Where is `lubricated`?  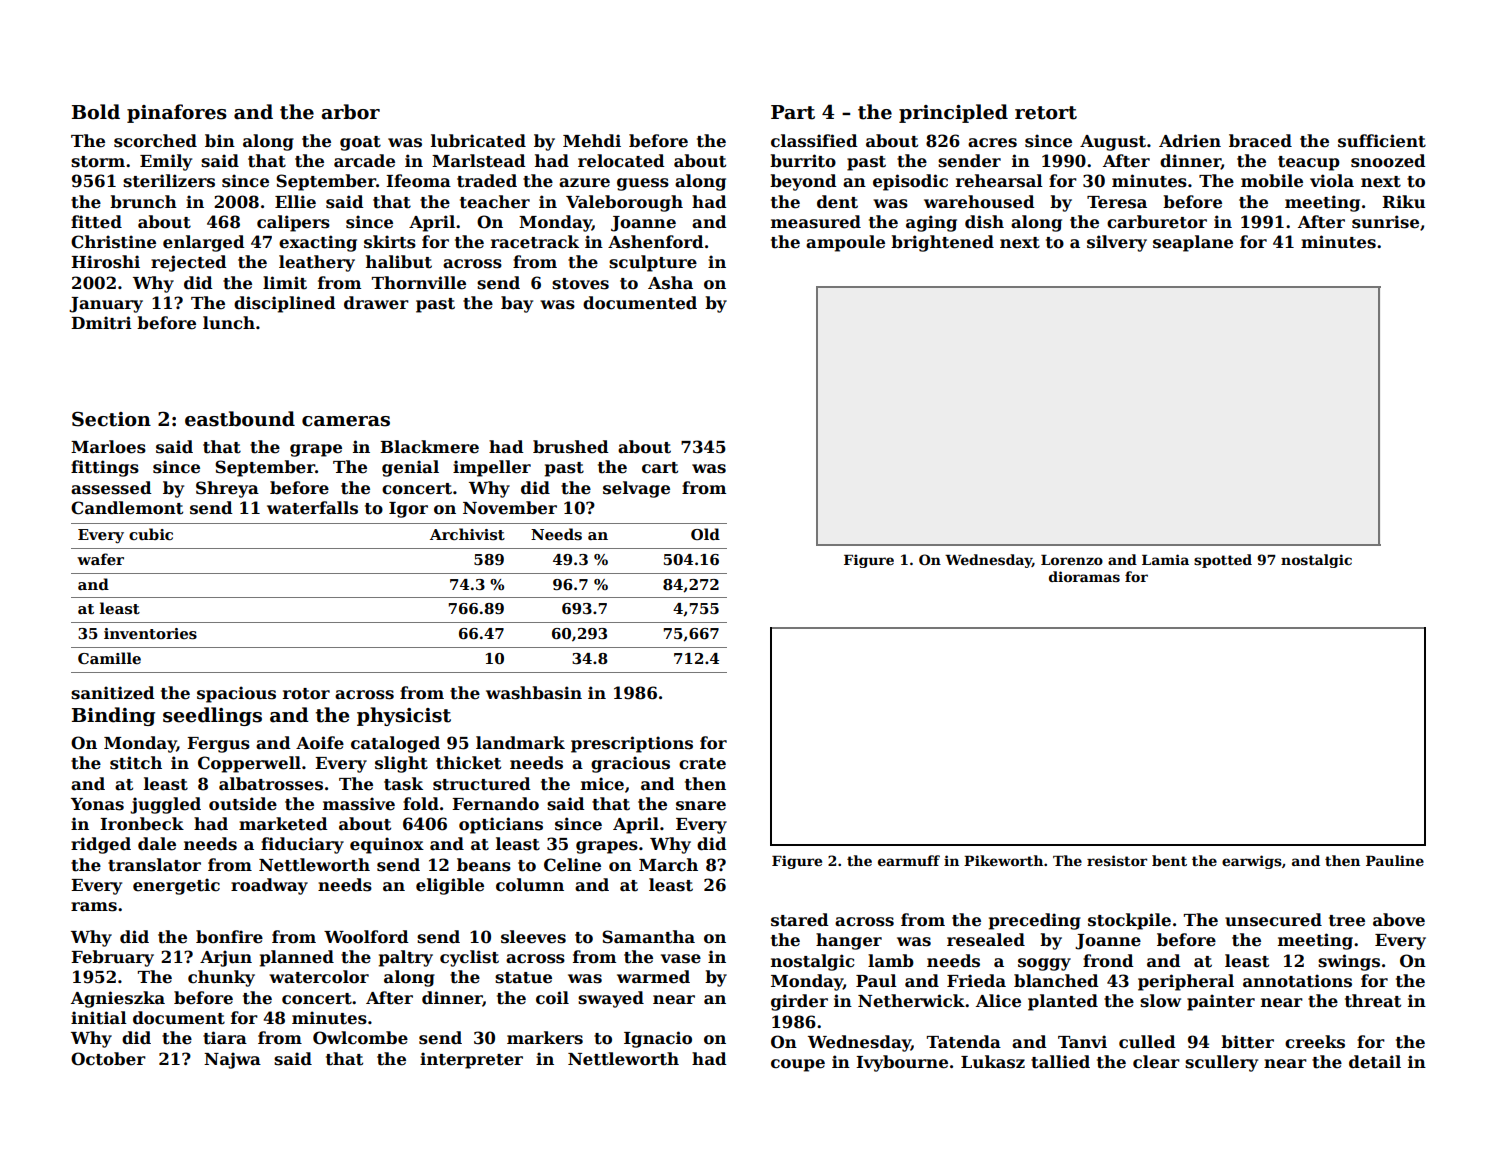 lubricated is located at coordinates (478, 141).
